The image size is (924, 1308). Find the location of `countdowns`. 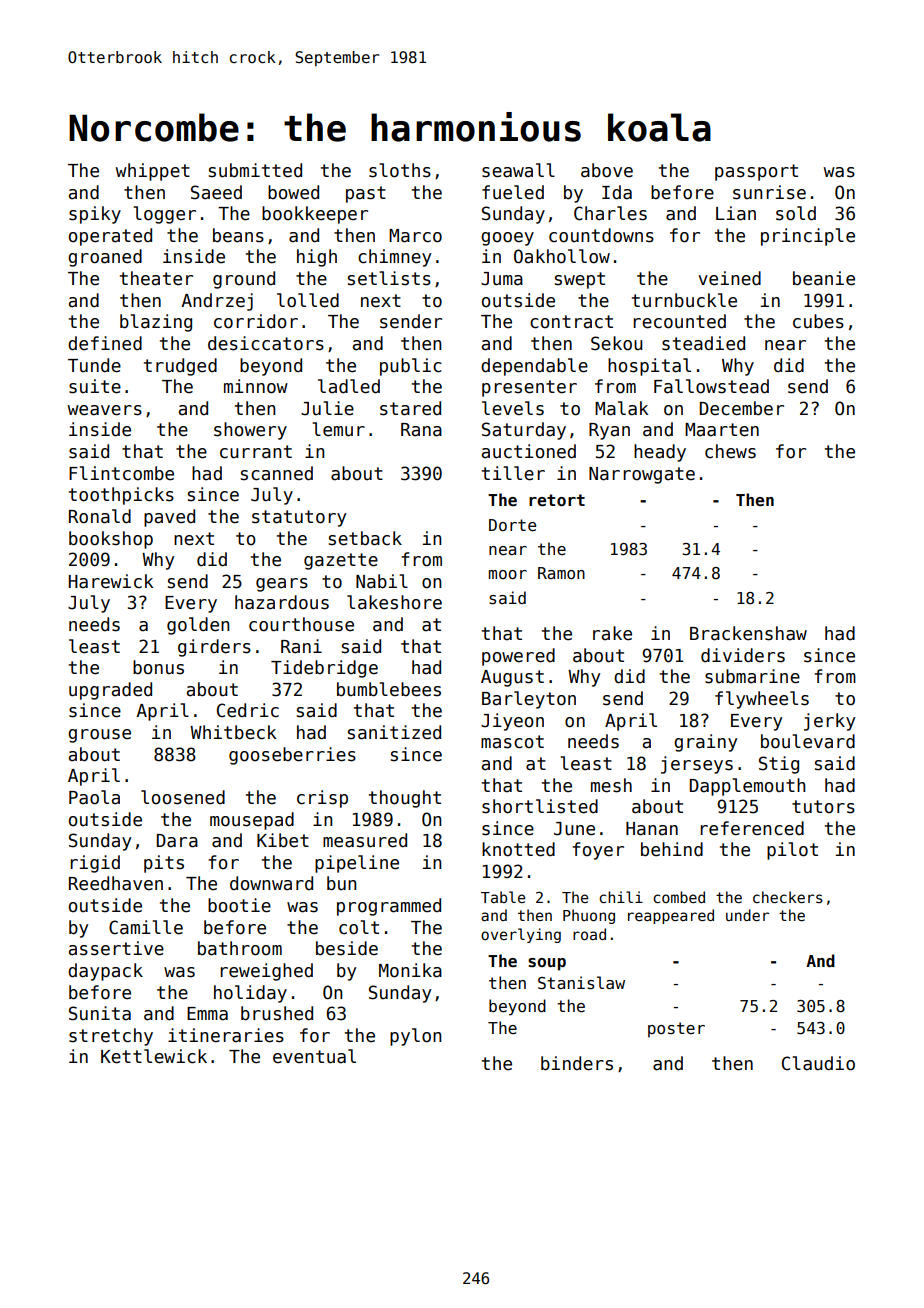

countdowns is located at coordinates (601, 235).
